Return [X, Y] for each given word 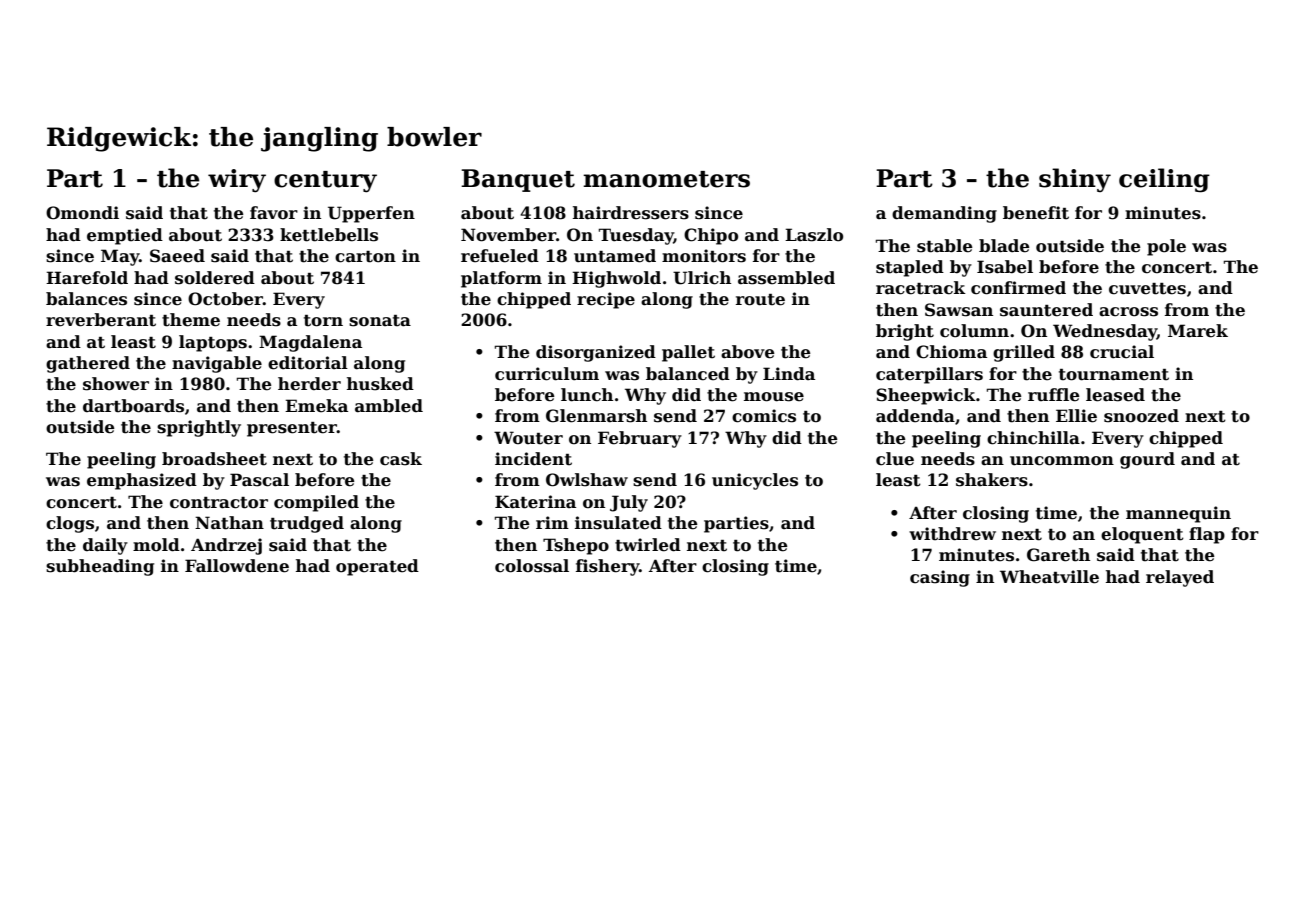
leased [1115, 395]
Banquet [518, 180]
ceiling [1164, 180]
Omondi [82, 213]
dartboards [133, 406]
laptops [213, 343]
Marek [1198, 331]
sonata [380, 321]
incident [533, 459]
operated [377, 567]
